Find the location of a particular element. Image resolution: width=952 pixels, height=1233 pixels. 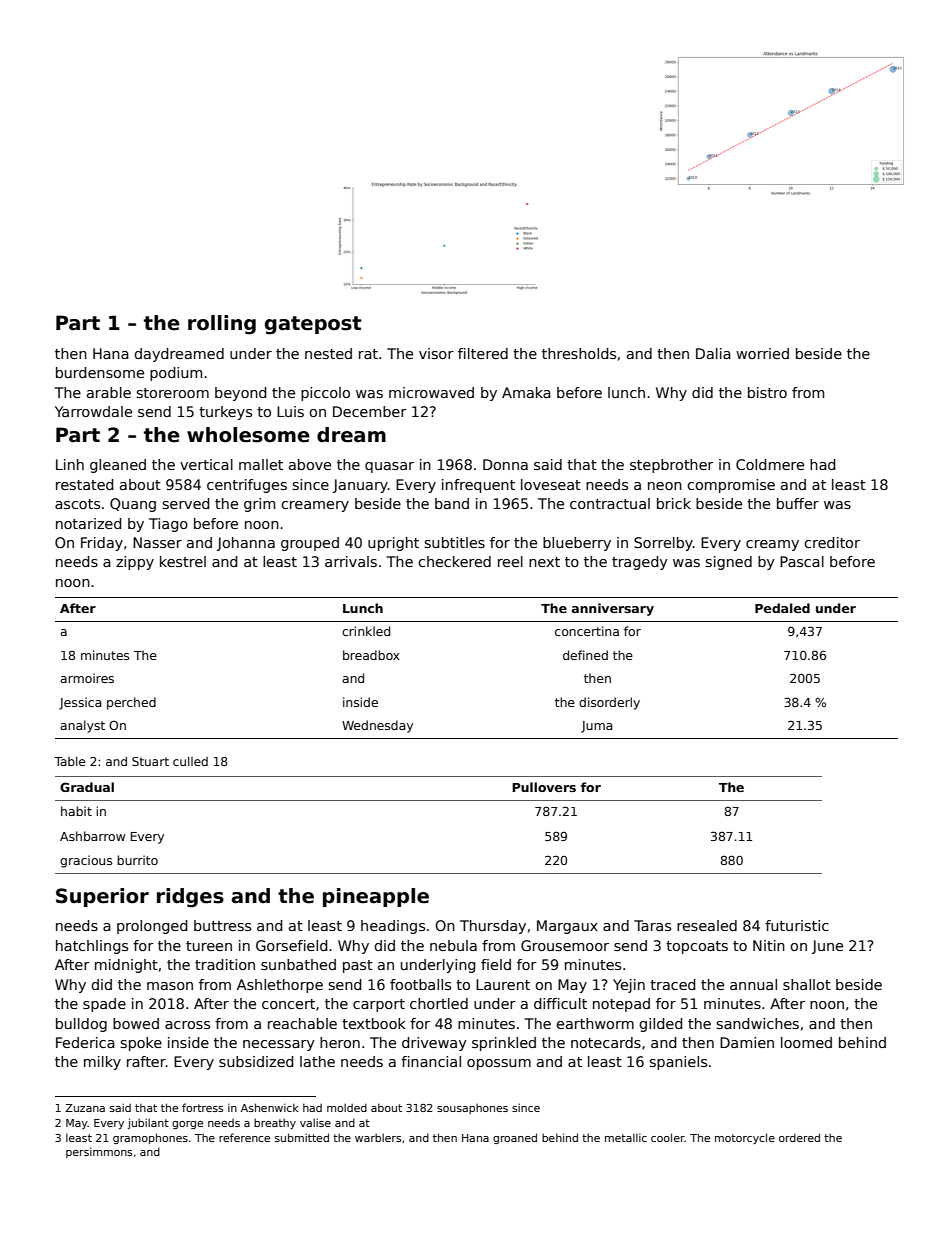

Coldmere is located at coordinates (770, 464).
